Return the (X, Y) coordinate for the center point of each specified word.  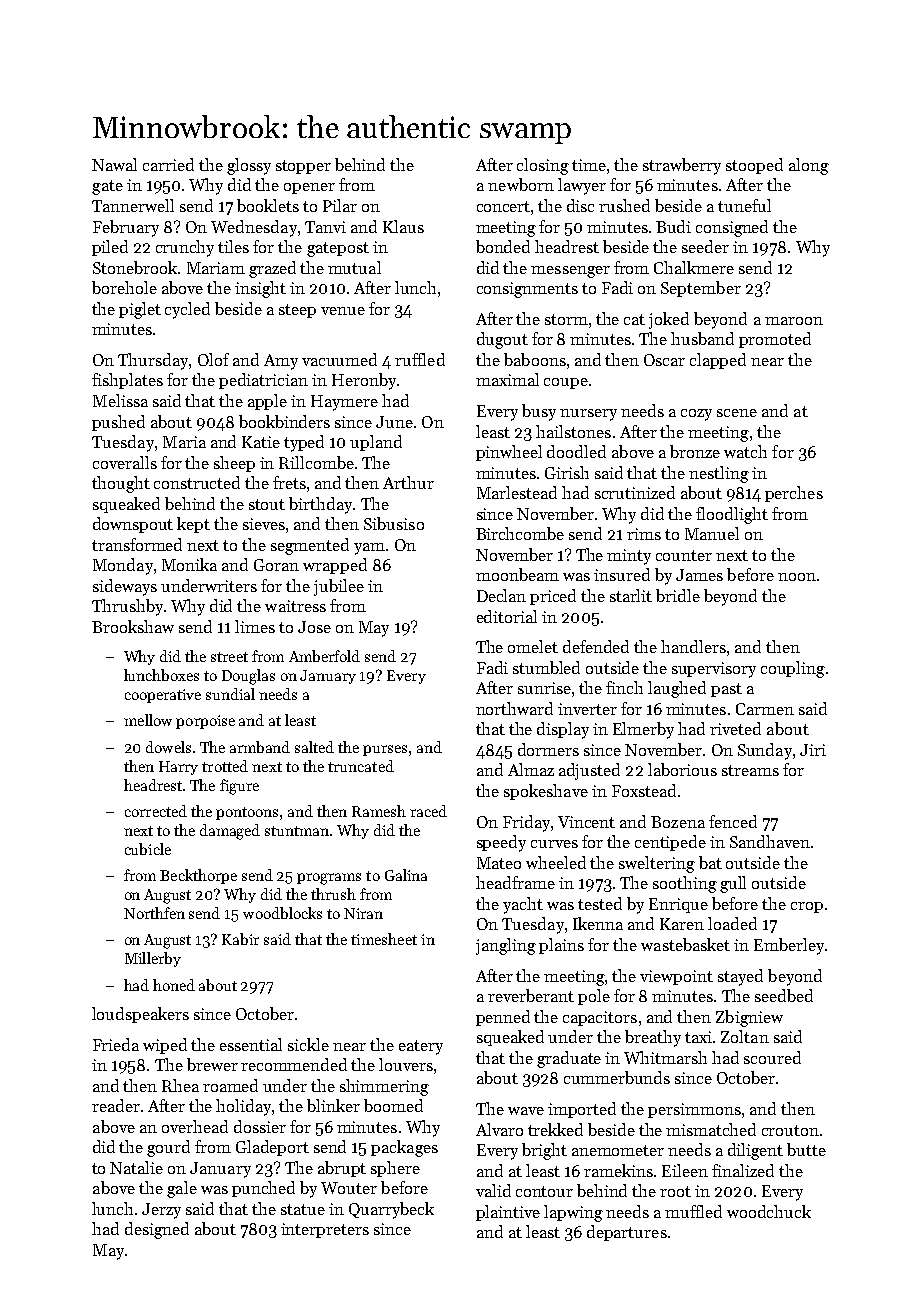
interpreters (325, 1230)
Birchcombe (520, 533)
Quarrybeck (391, 1210)
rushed (624, 205)
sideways (125, 587)
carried (168, 164)
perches (794, 494)
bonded (503, 246)
